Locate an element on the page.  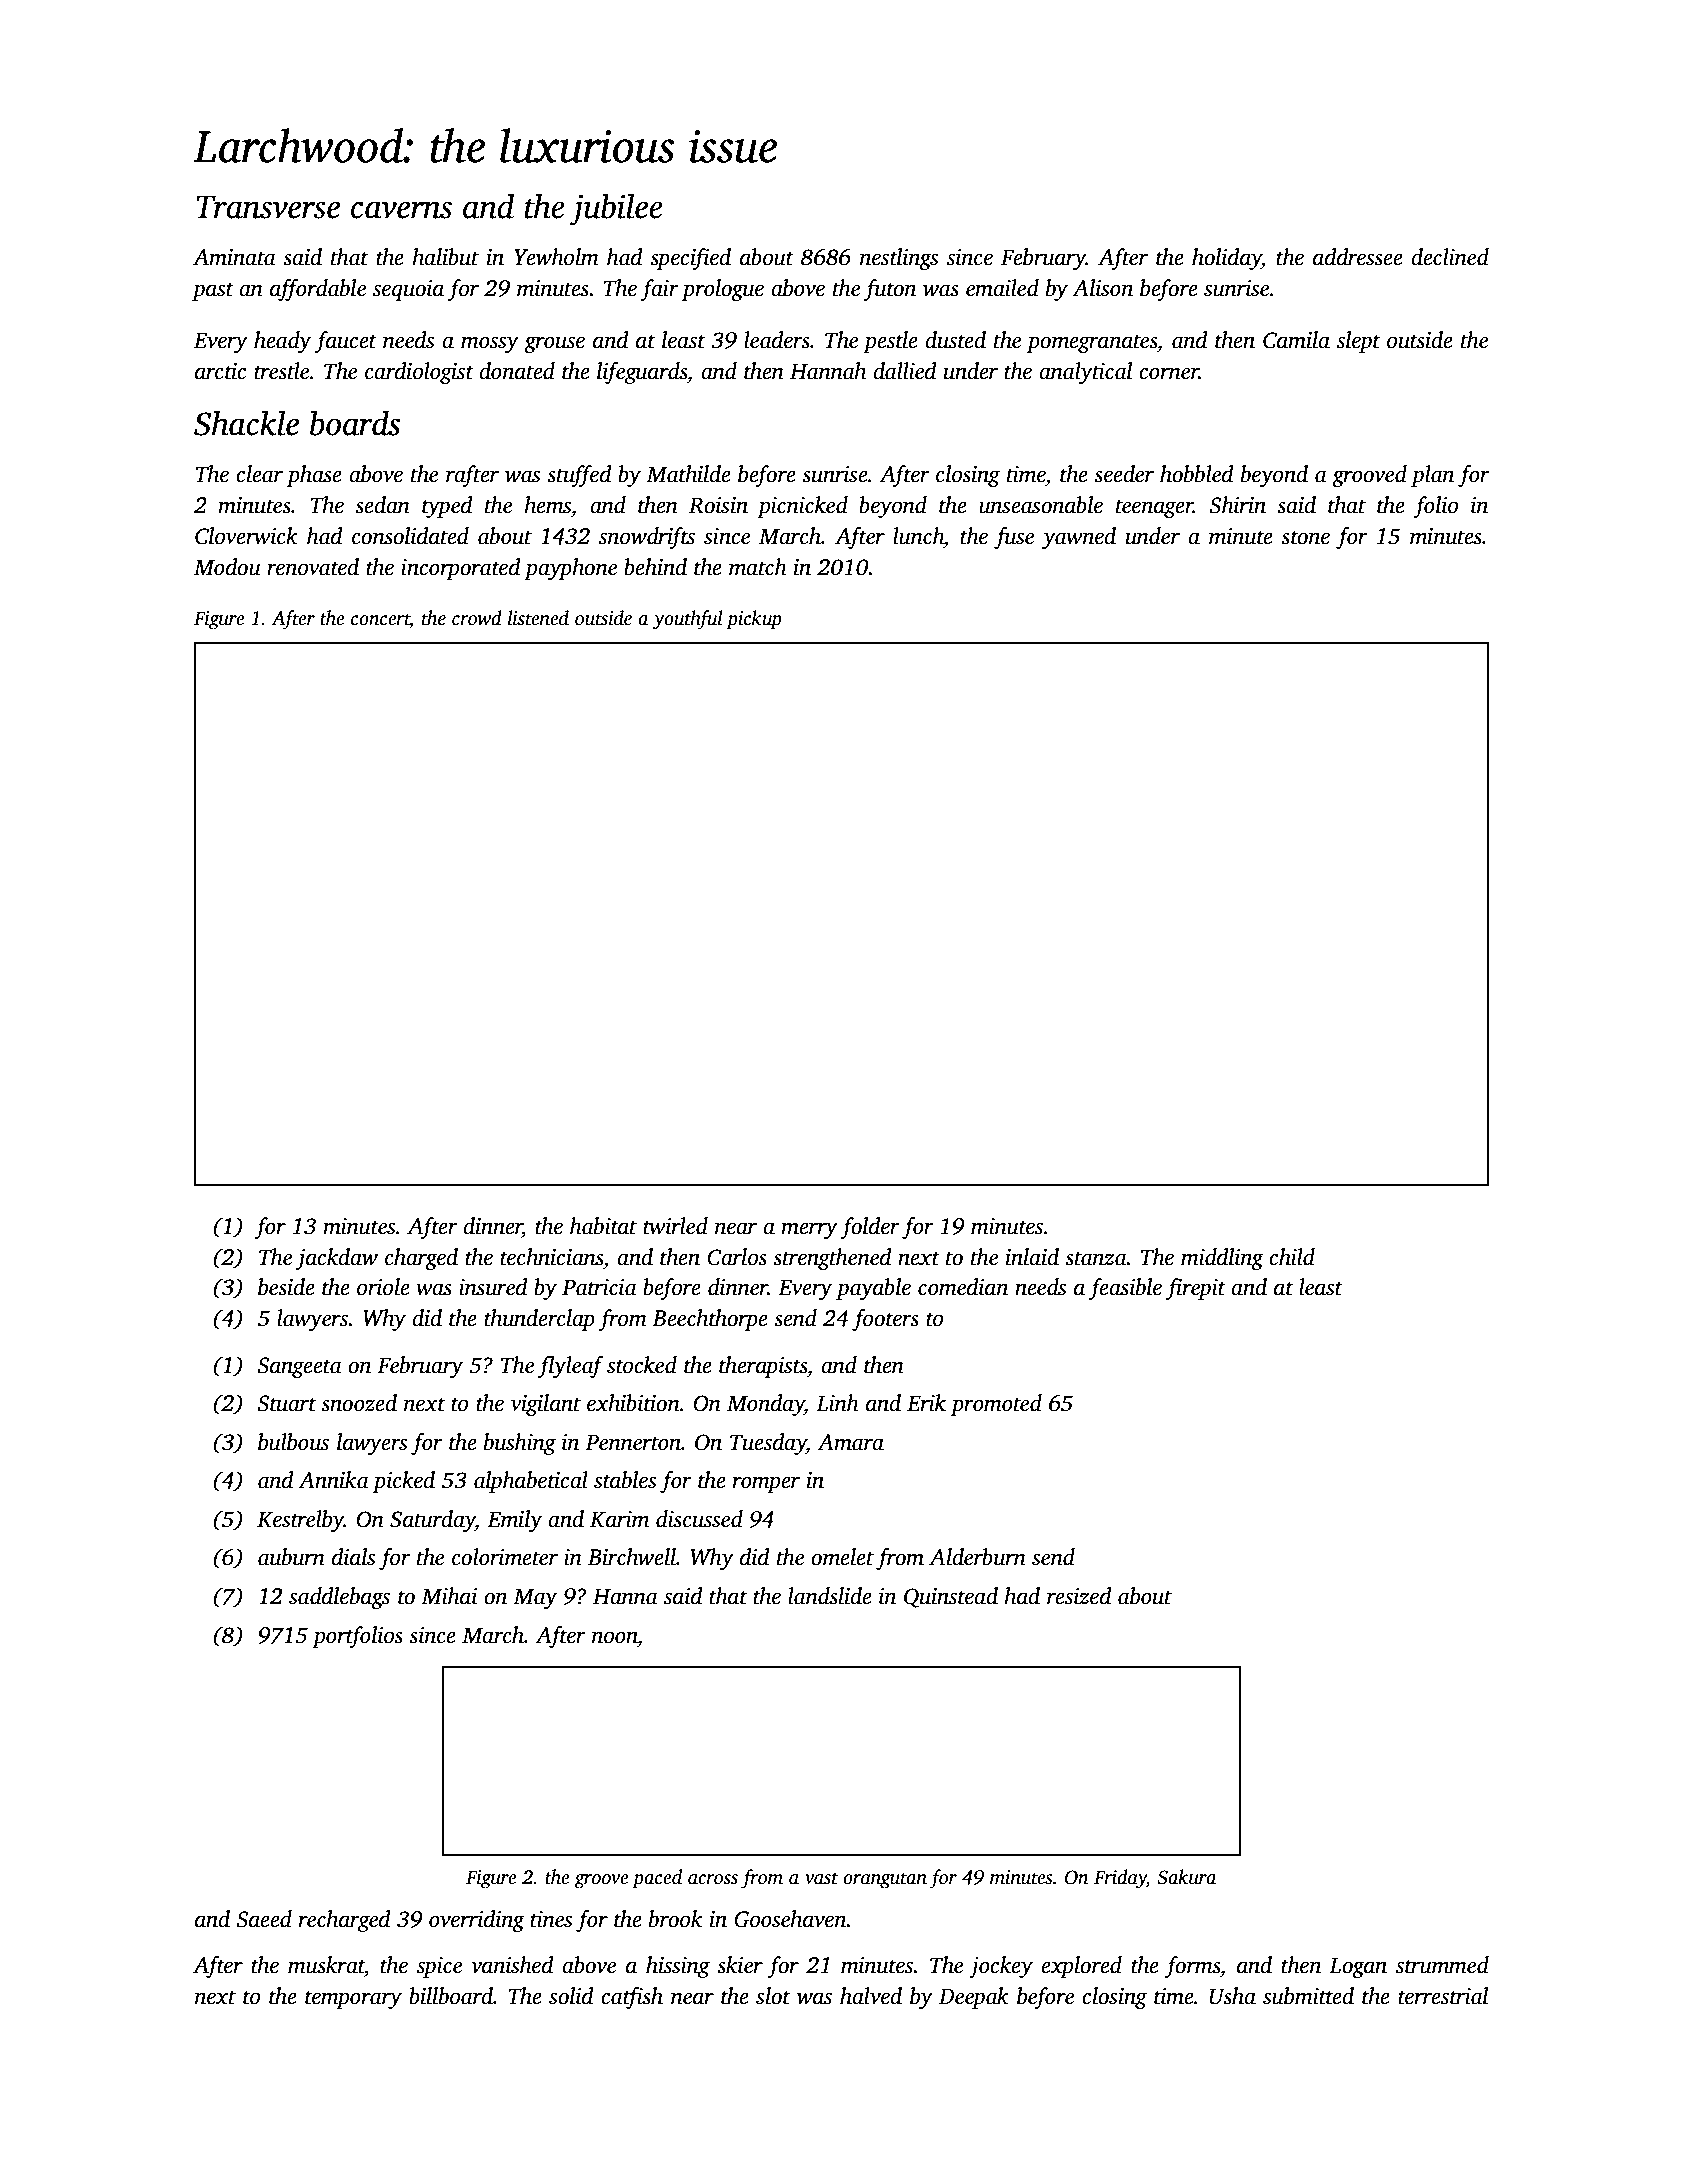
listened is located at coordinates (538, 618).
